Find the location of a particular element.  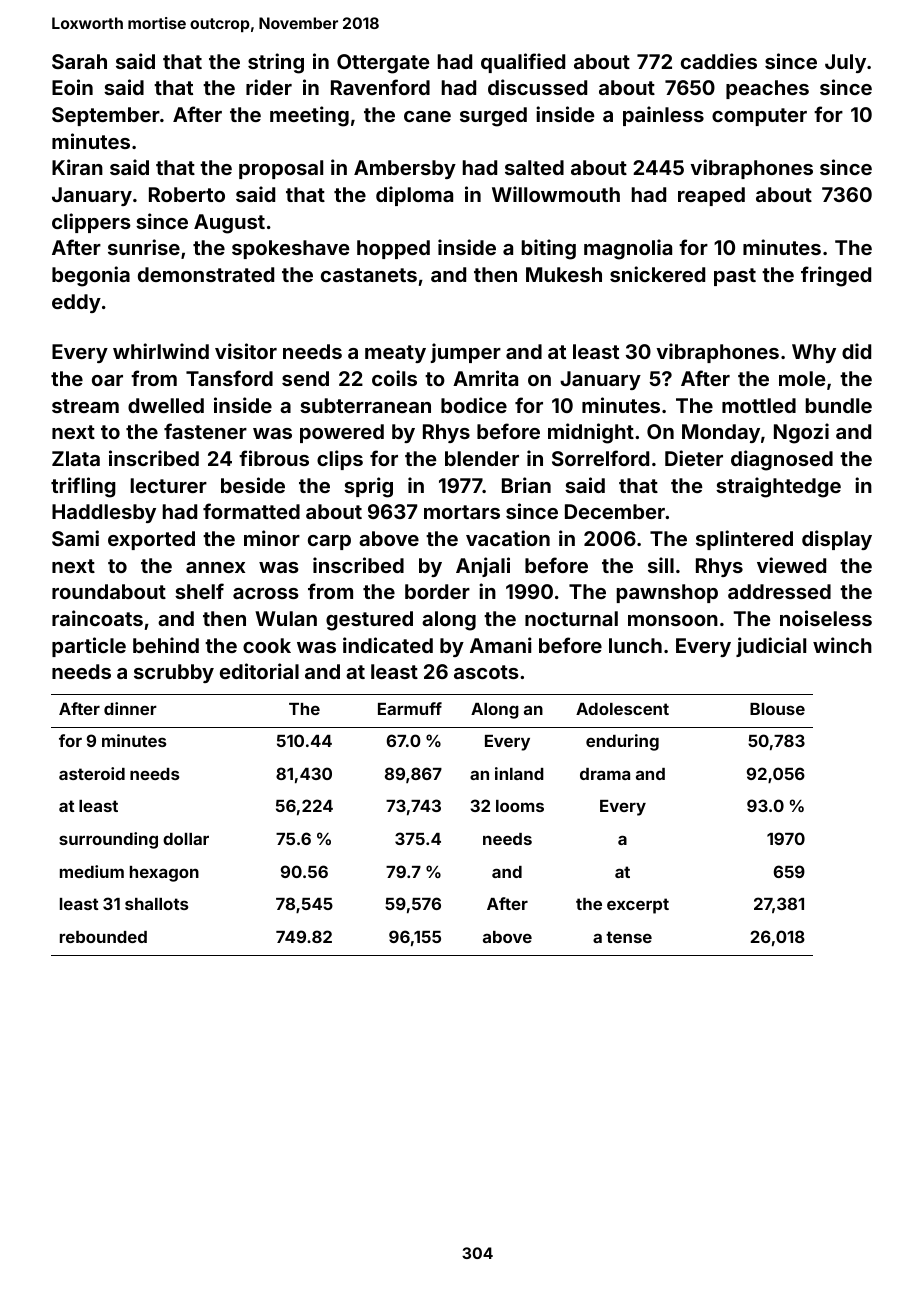

dollar is located at coordinates (186, 839).
